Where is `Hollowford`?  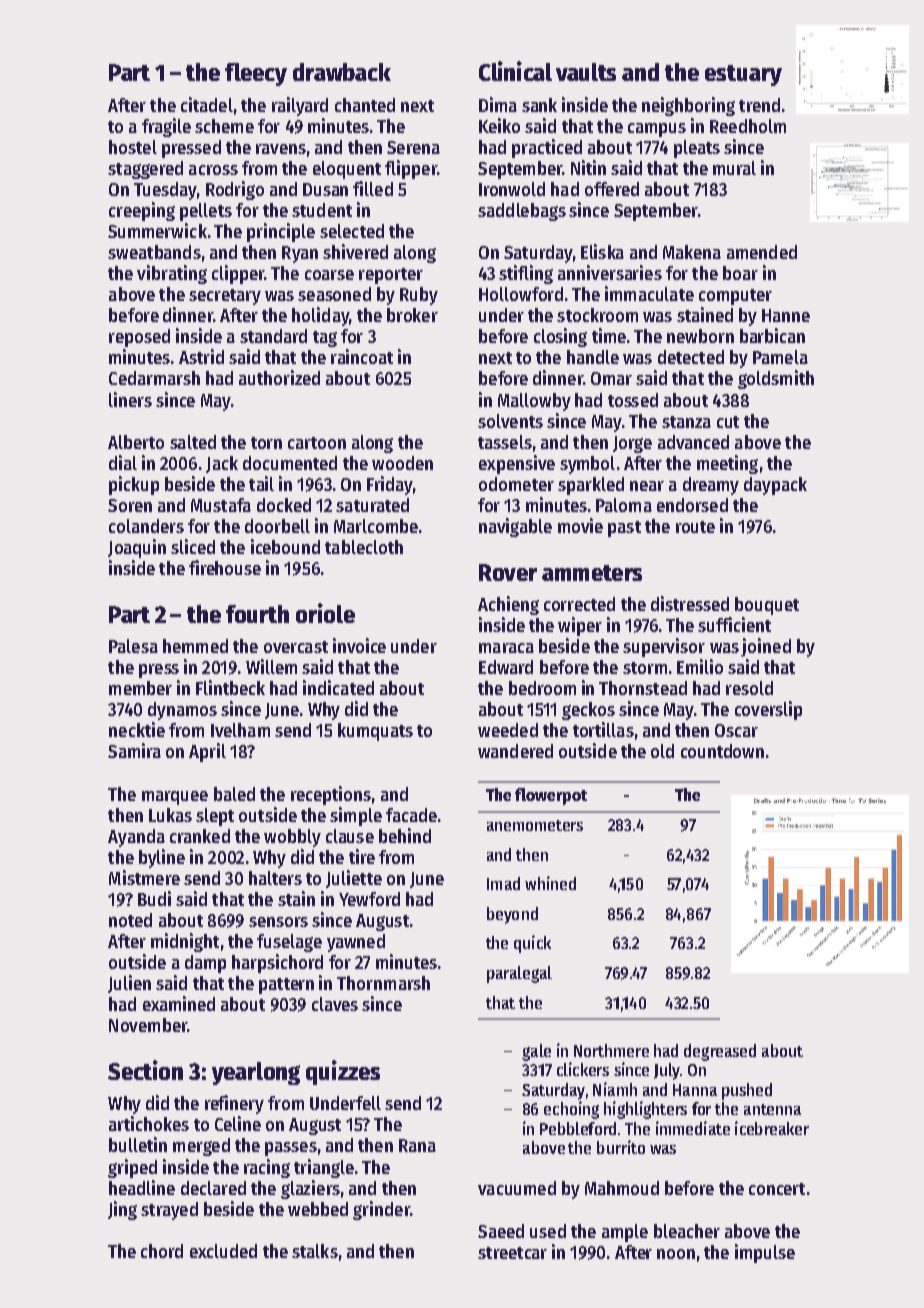
Hollowford is located at coordinates (521, 294).
